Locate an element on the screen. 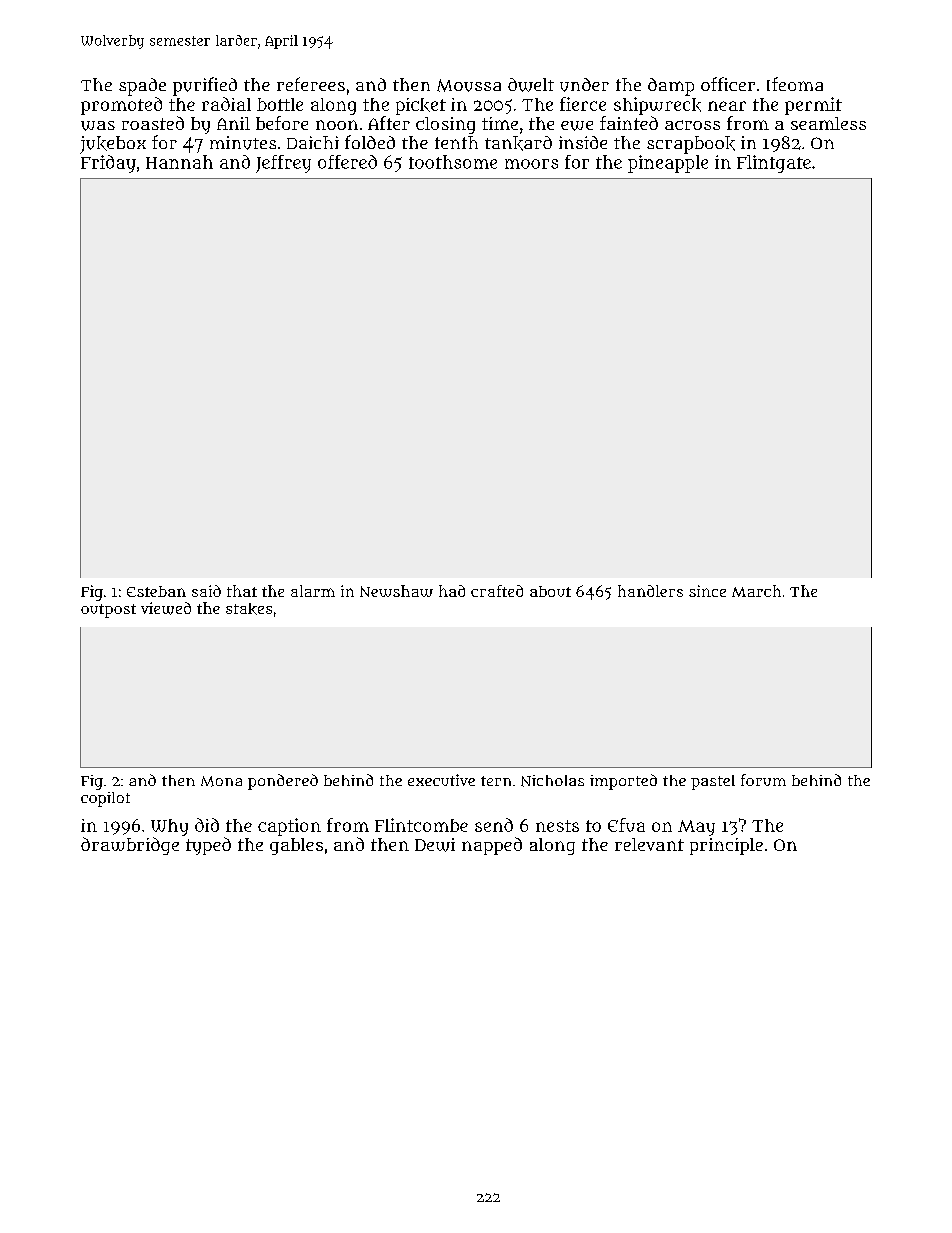 This screenshot has width=952, height=1233. officer is located at coordinates (728, 84).
